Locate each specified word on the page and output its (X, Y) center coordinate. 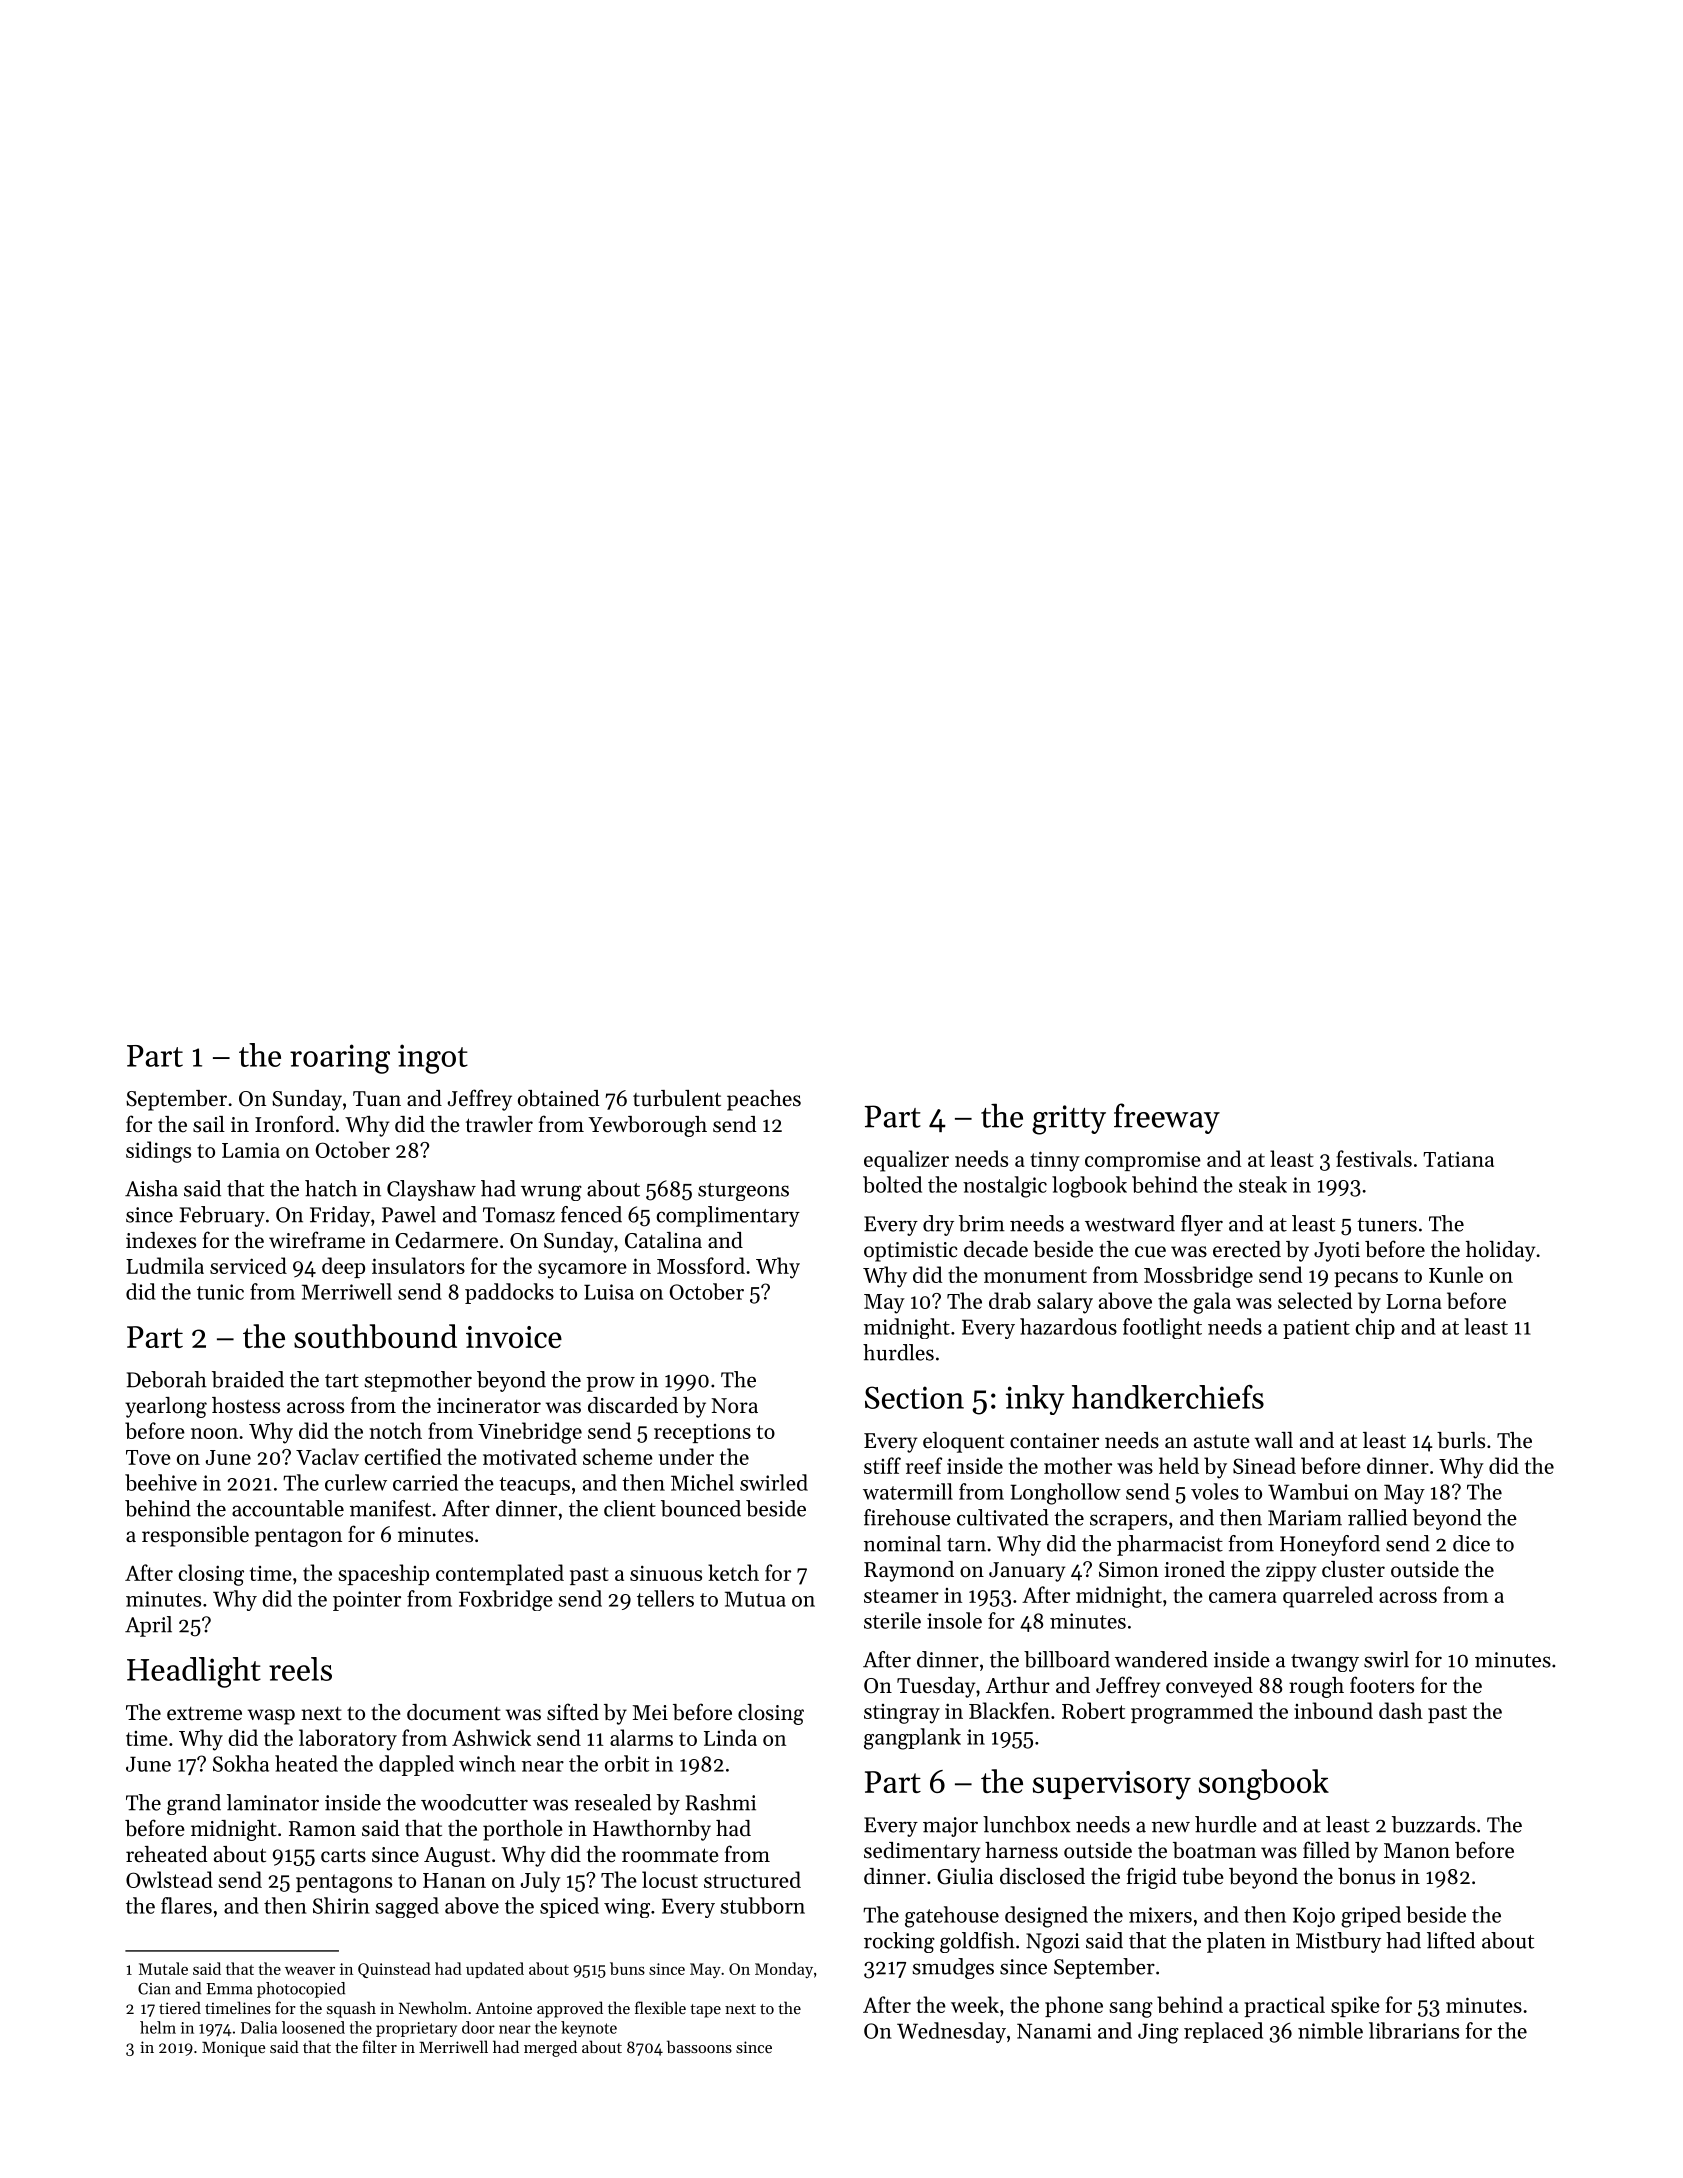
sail (209, 1124)
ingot (433, 1059)
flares (186, 1905)
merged (550, 2048)
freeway (1167, 1118)
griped (1371, 1917)
